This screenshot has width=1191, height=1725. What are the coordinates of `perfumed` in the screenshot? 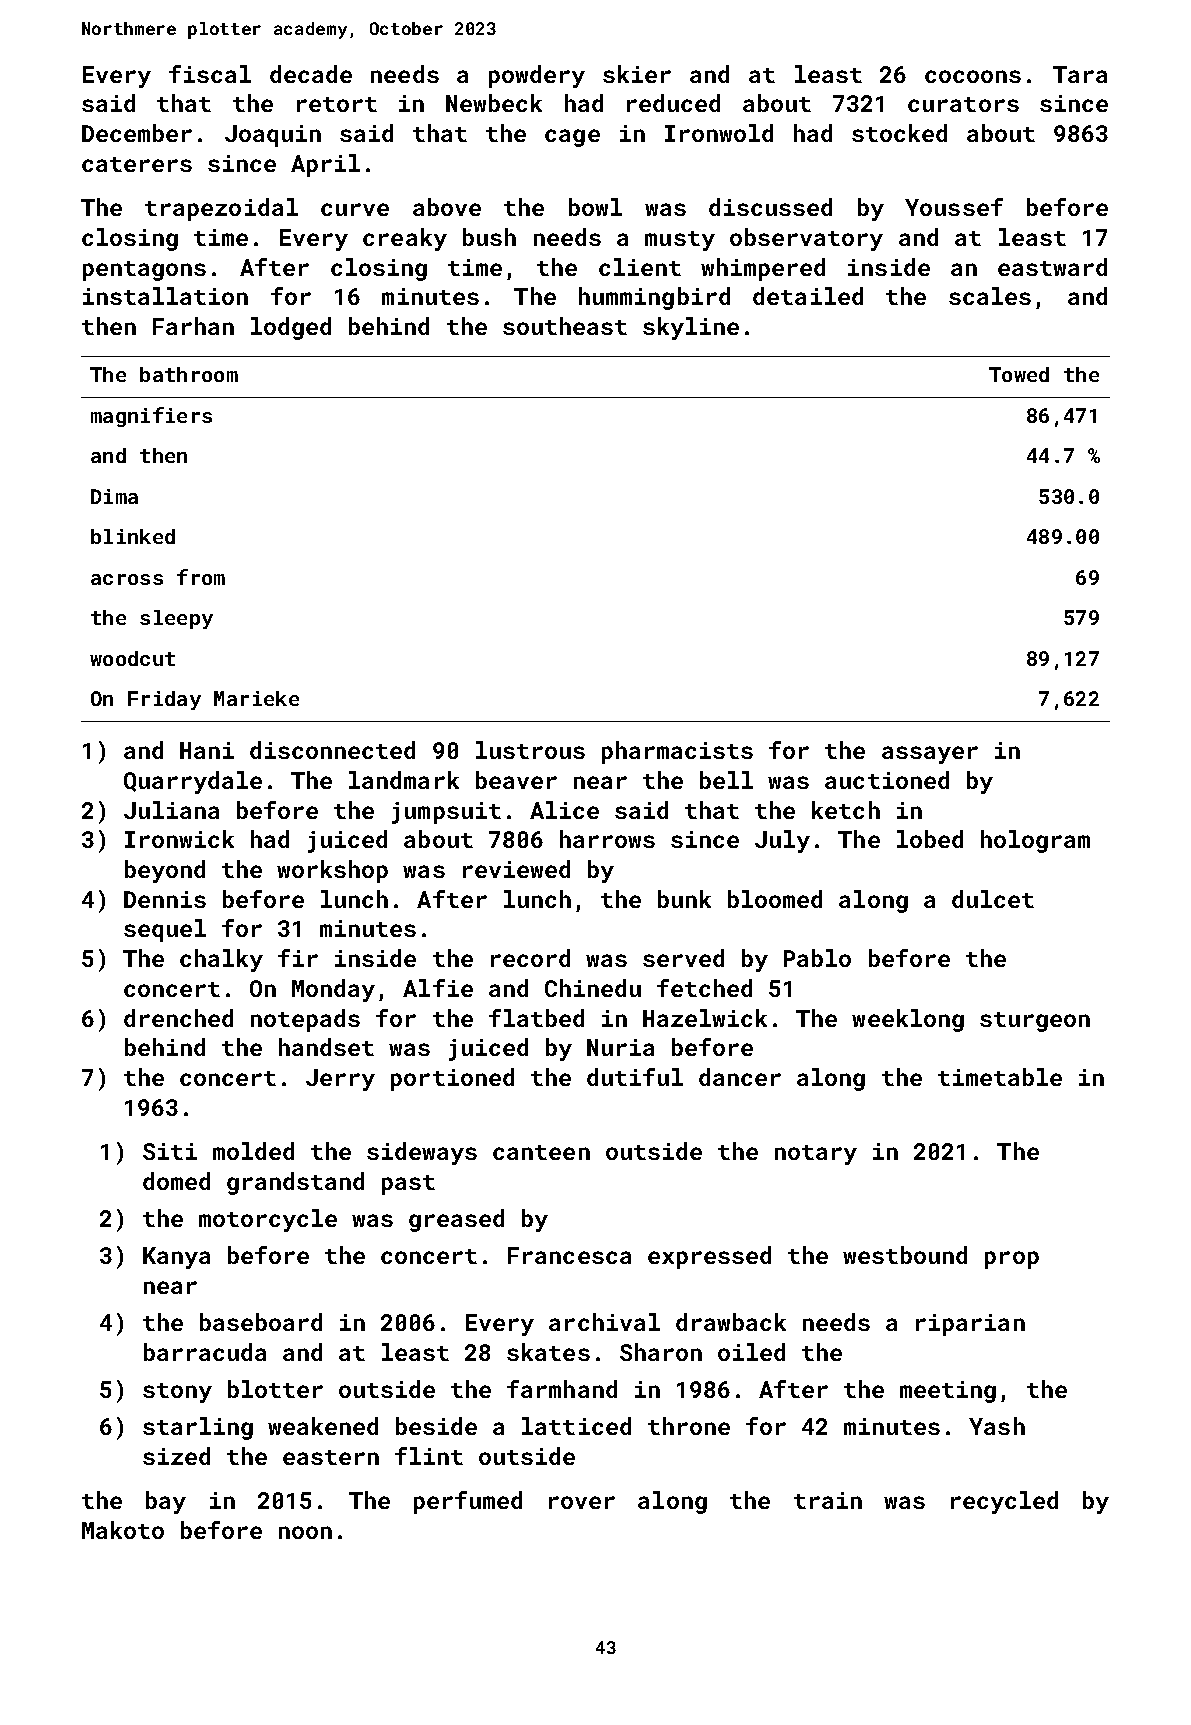 It's located at (468, 1502).
